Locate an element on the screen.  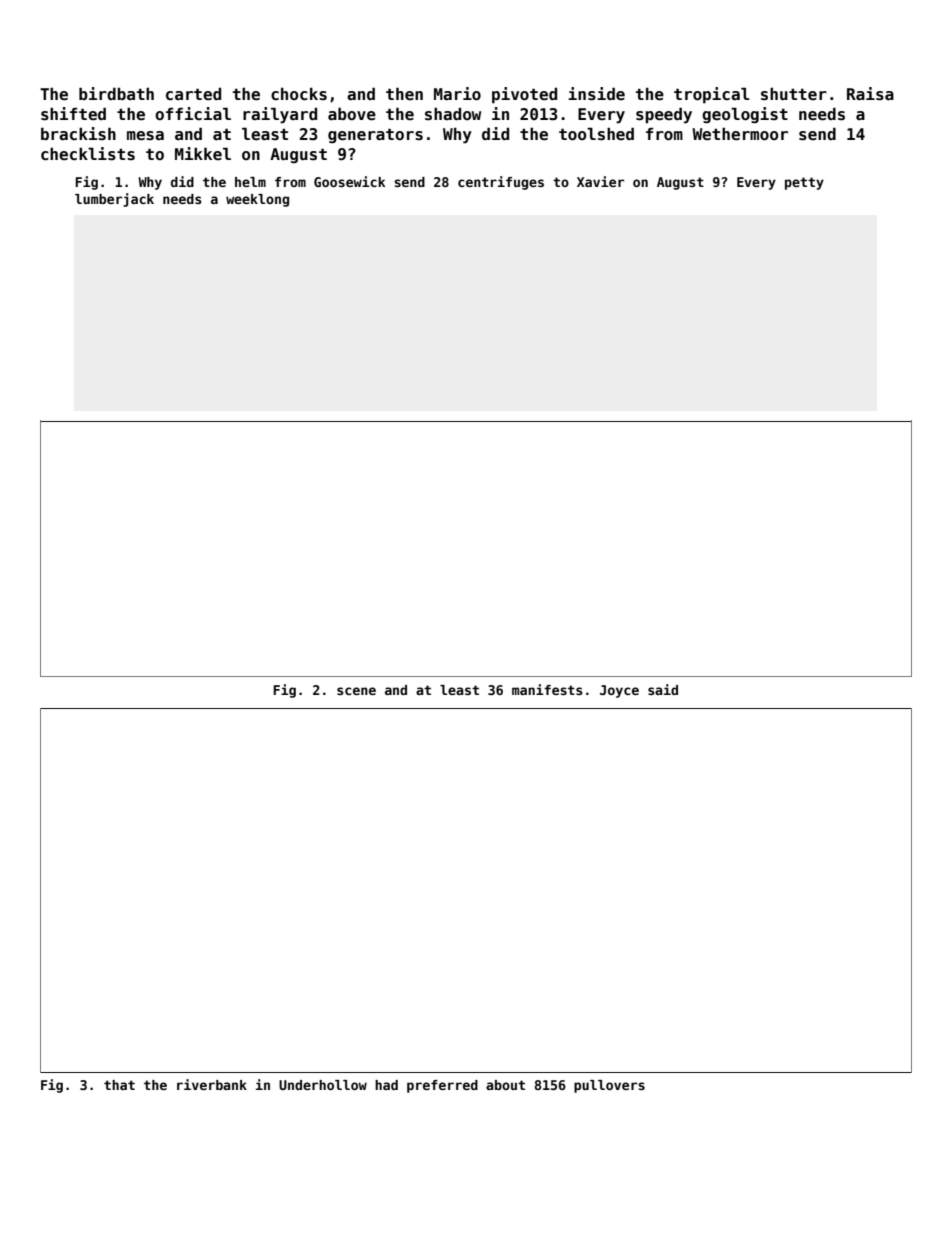
Joyce is located at coordinates (619, 691).
